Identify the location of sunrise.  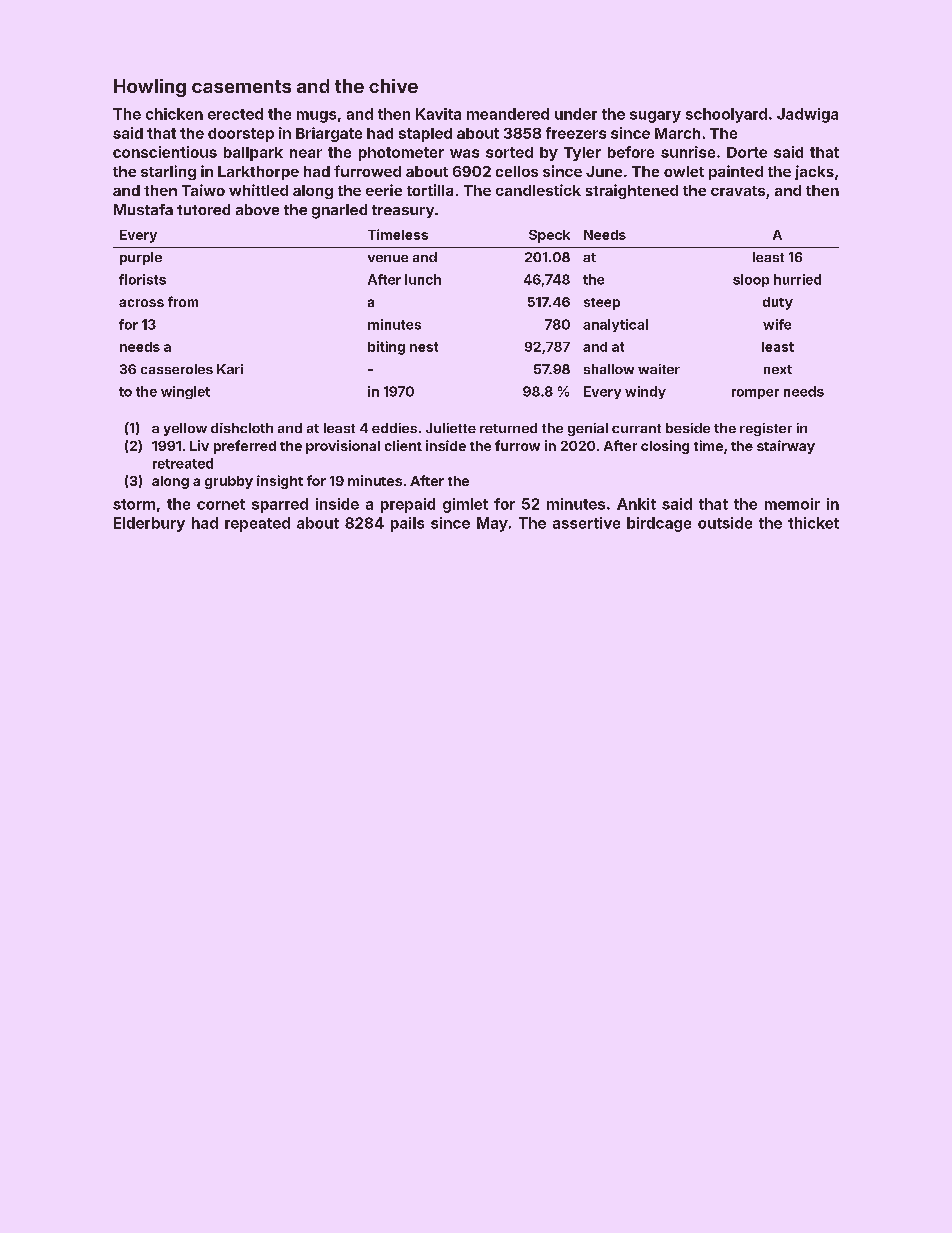
(688, 152).
